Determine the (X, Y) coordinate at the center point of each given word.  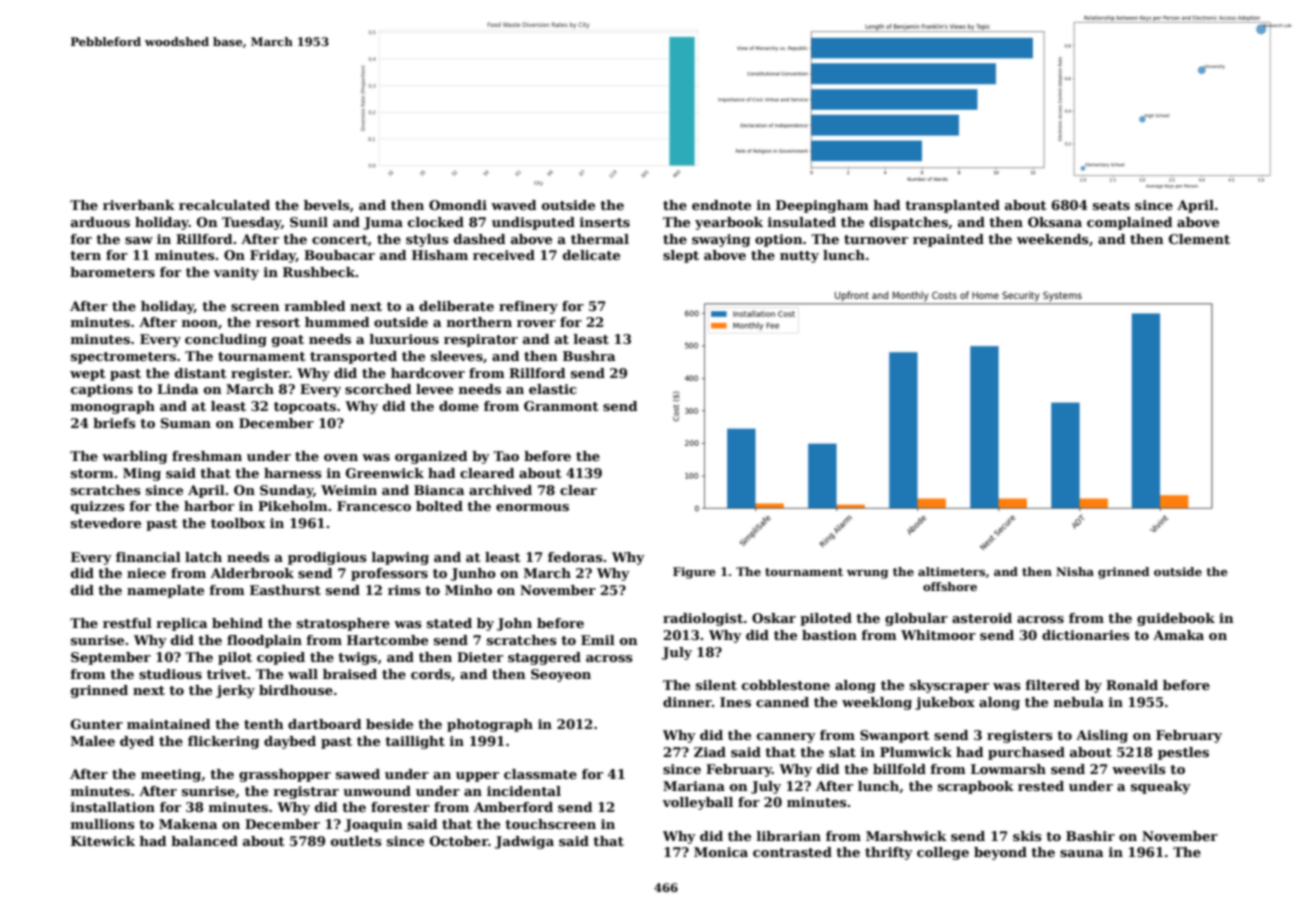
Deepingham (822, 206)
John (514, 624)
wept (88, 375)
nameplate (165, 591)
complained (1130, 223)
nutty (799, 257)
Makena (188, 824)
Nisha (1075, 571)
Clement (1199, 239)
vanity (236, 273)
